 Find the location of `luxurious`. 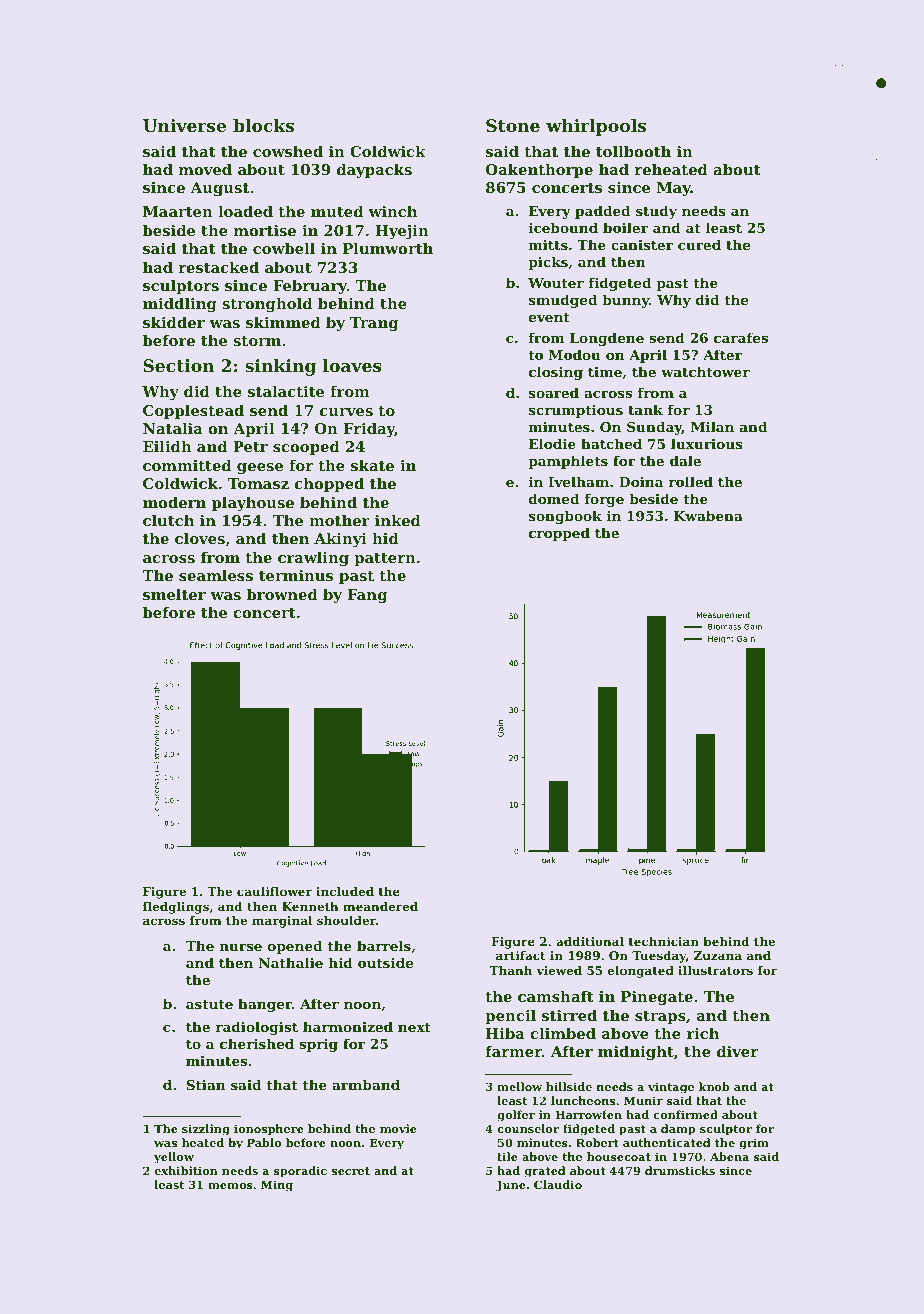

luxurious is located at coordinates (707, 443).
